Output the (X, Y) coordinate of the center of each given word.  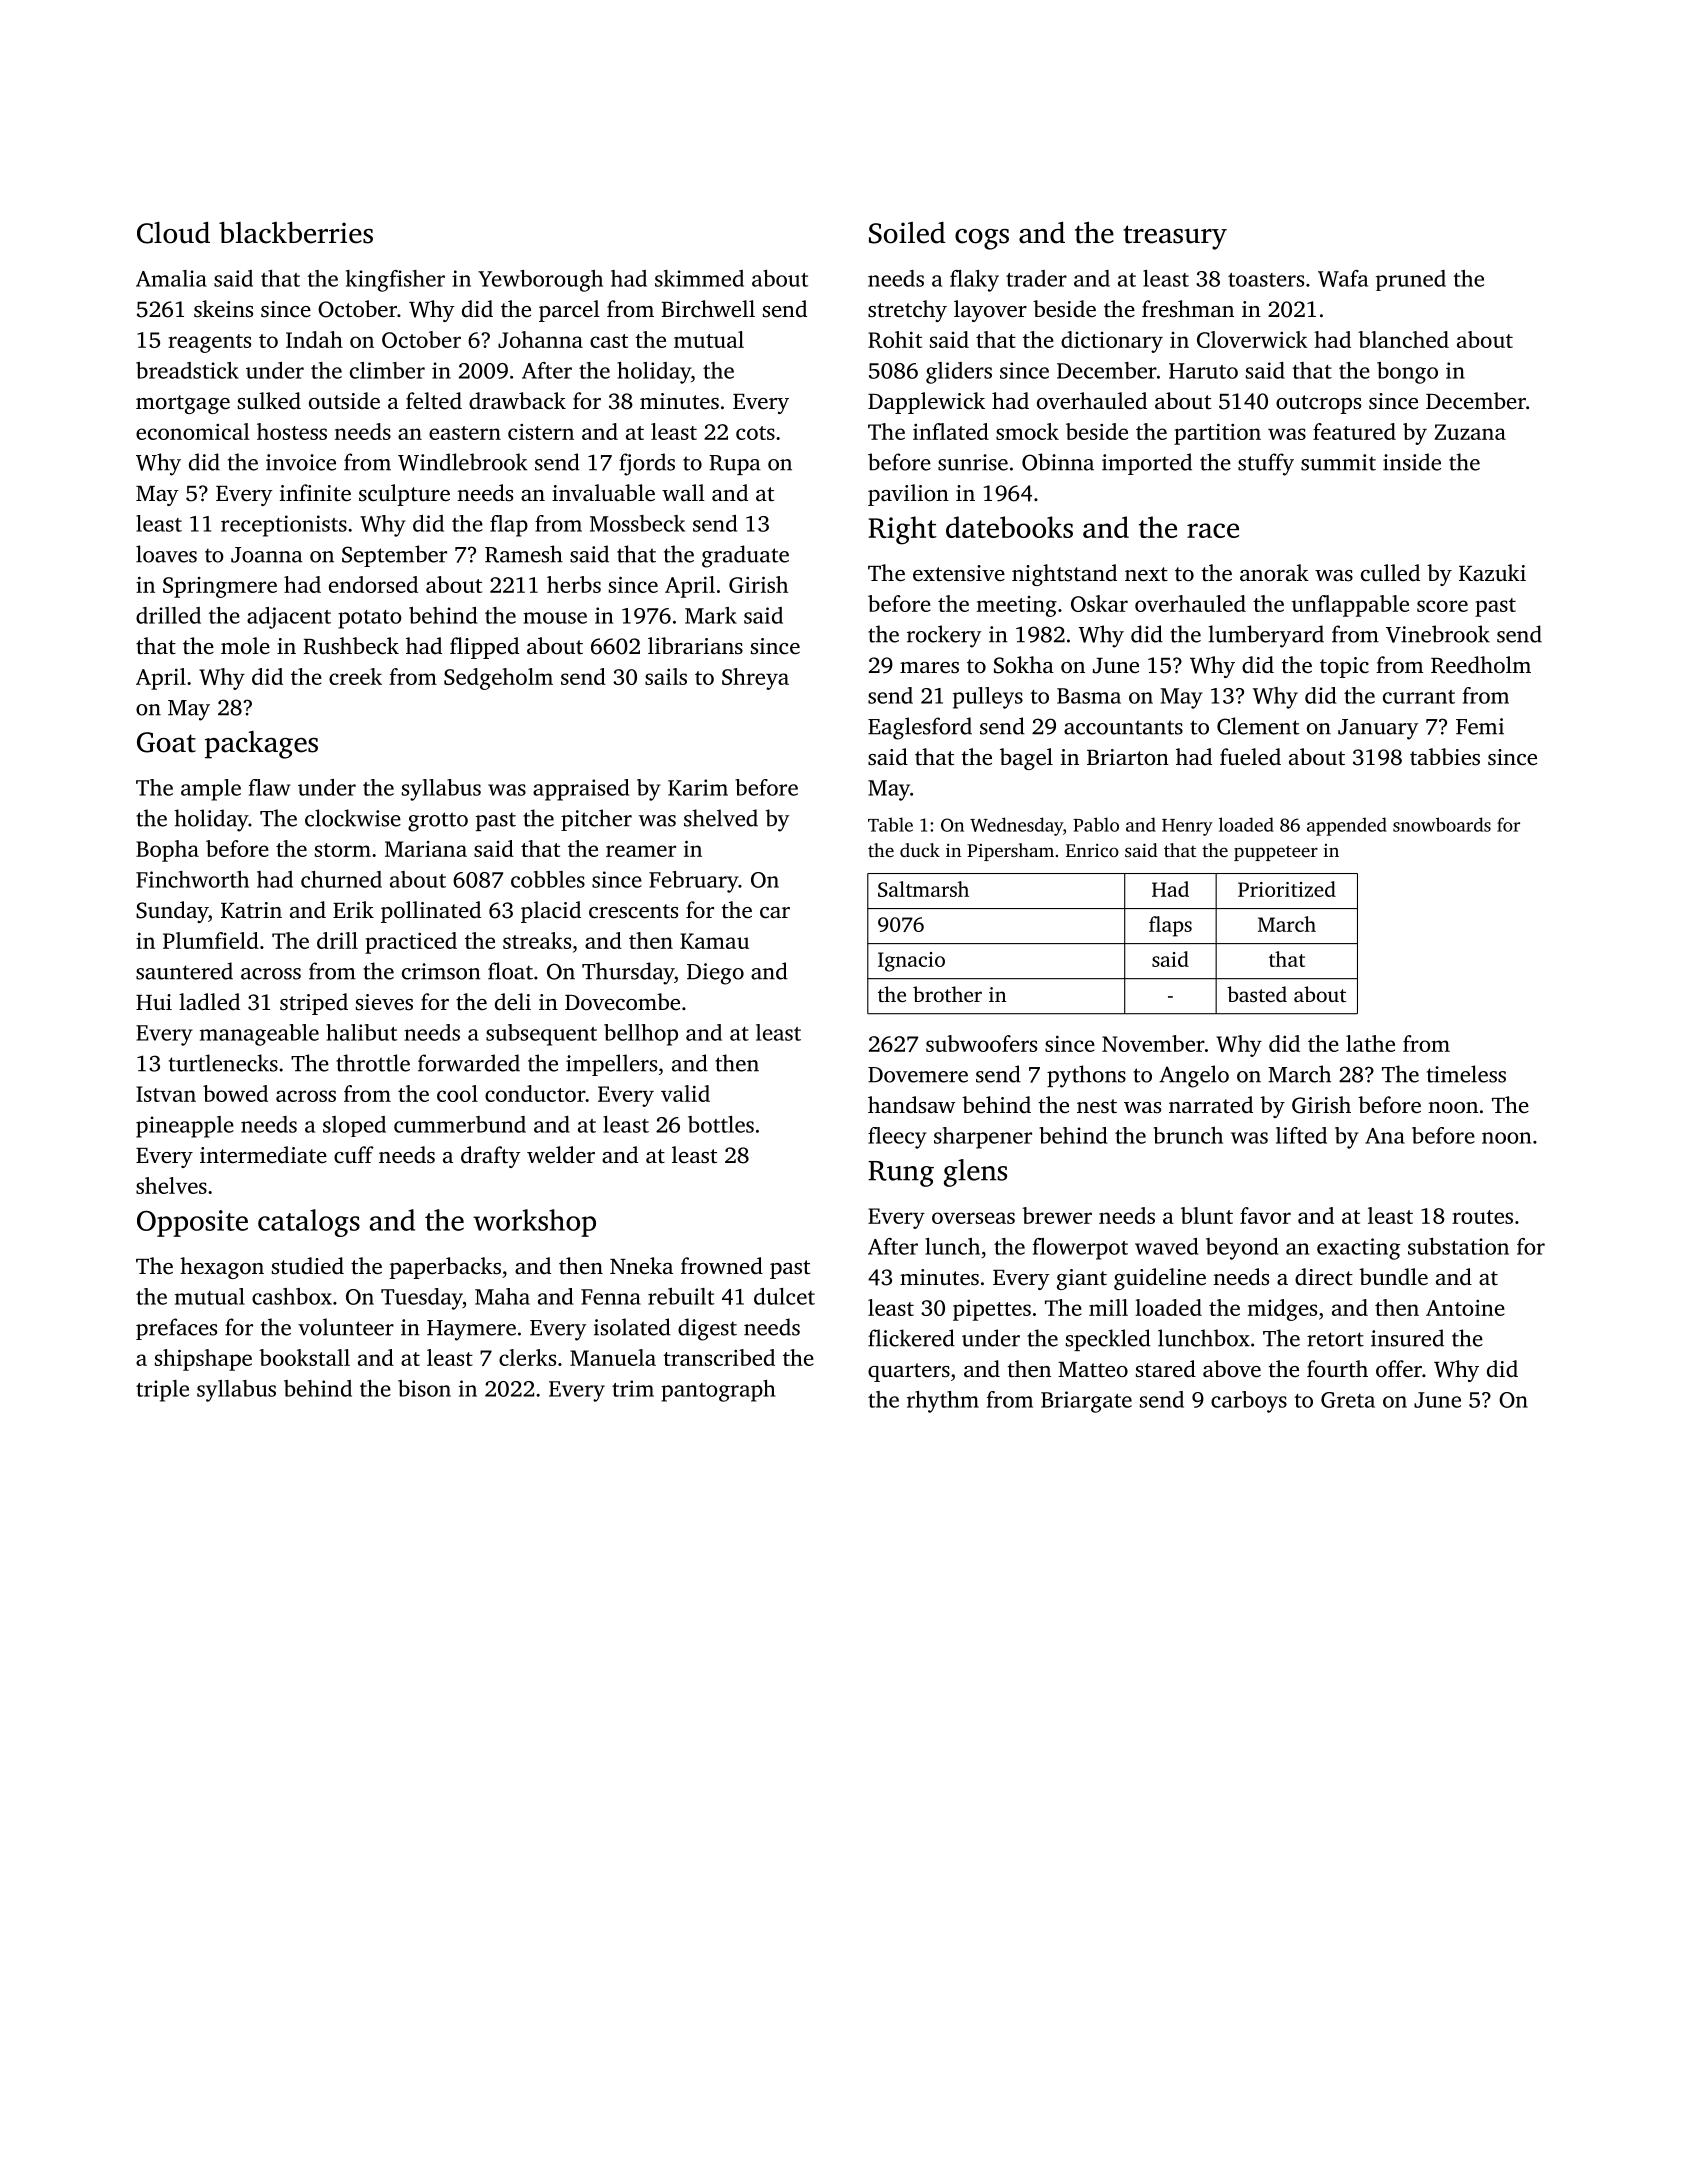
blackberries (296, 233)
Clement (1258, 726)
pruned (1411, 280)
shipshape (203, 1360)
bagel (1026, 759)
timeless (1466, 1074)
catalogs (309, 1223)
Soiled (907, 233)
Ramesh (524, 554)
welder (561, 1155)
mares (929, 668)
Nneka (641, 1265)
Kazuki (1492, 572)
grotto (438, 822)
